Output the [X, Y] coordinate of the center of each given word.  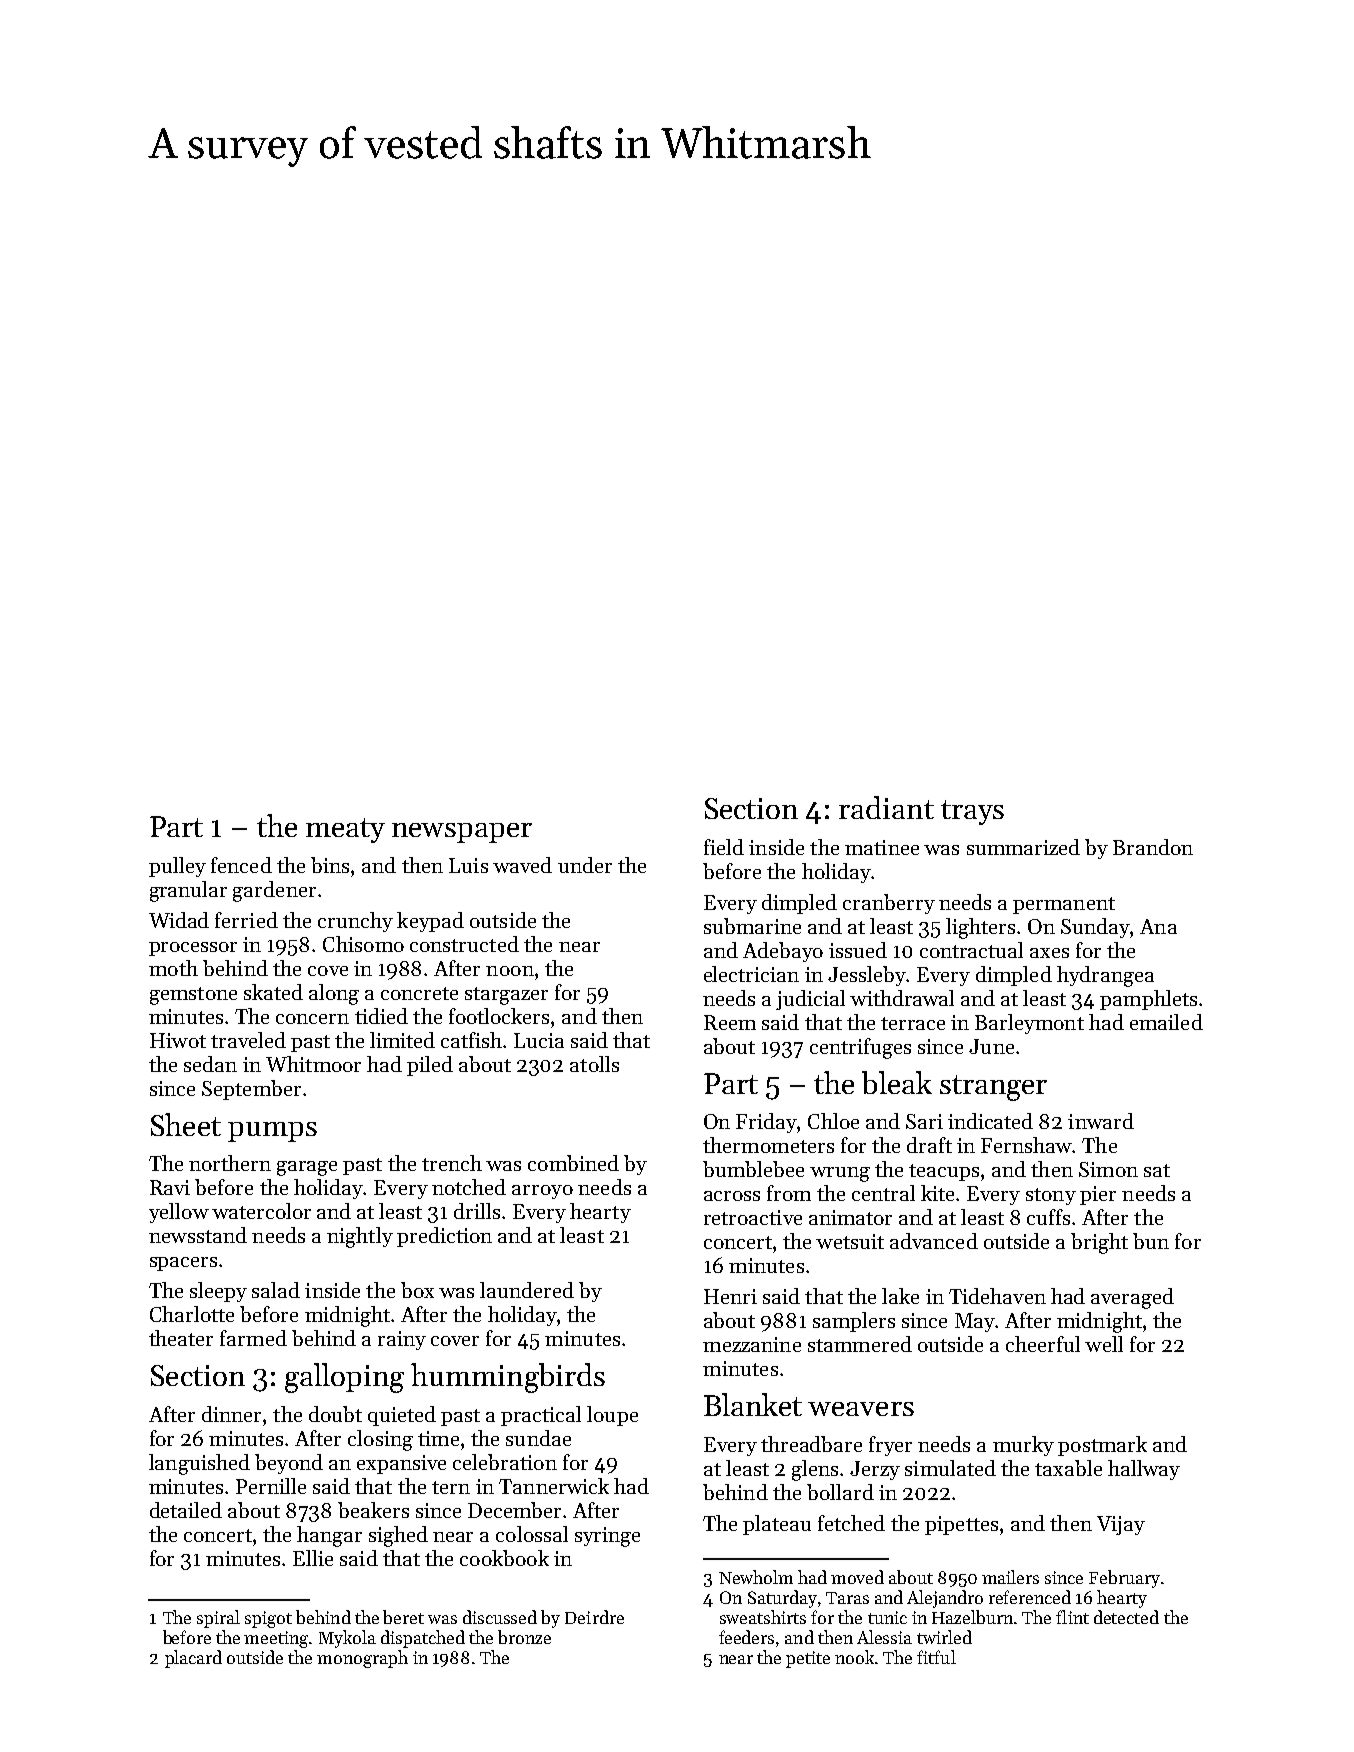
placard [193, 1659]
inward [1101, 1121]
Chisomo [363, 944]
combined [573, 1163]
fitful [936, 1657]
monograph [362, 1659]
